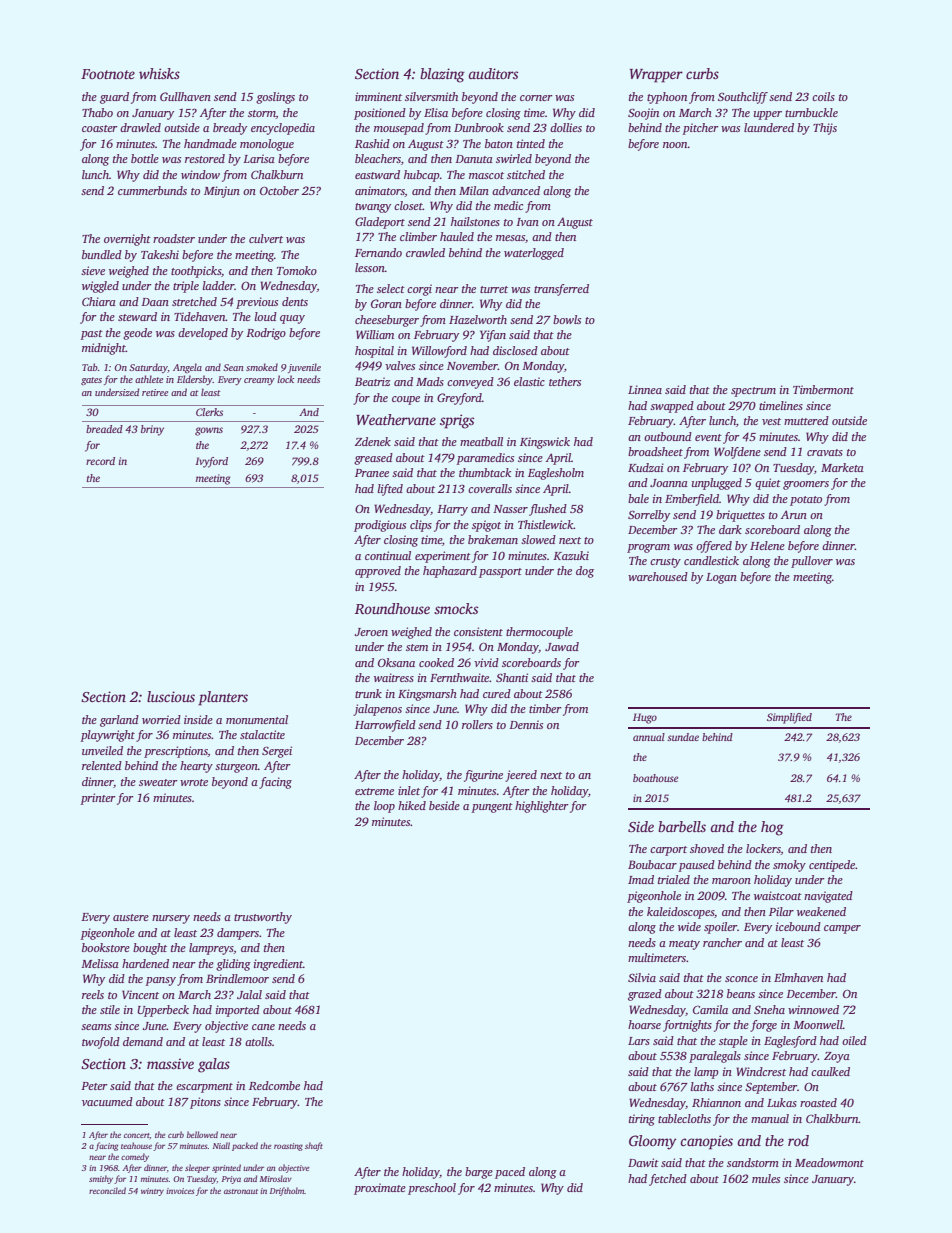  I want to click on whisks, so click(159, 73).
